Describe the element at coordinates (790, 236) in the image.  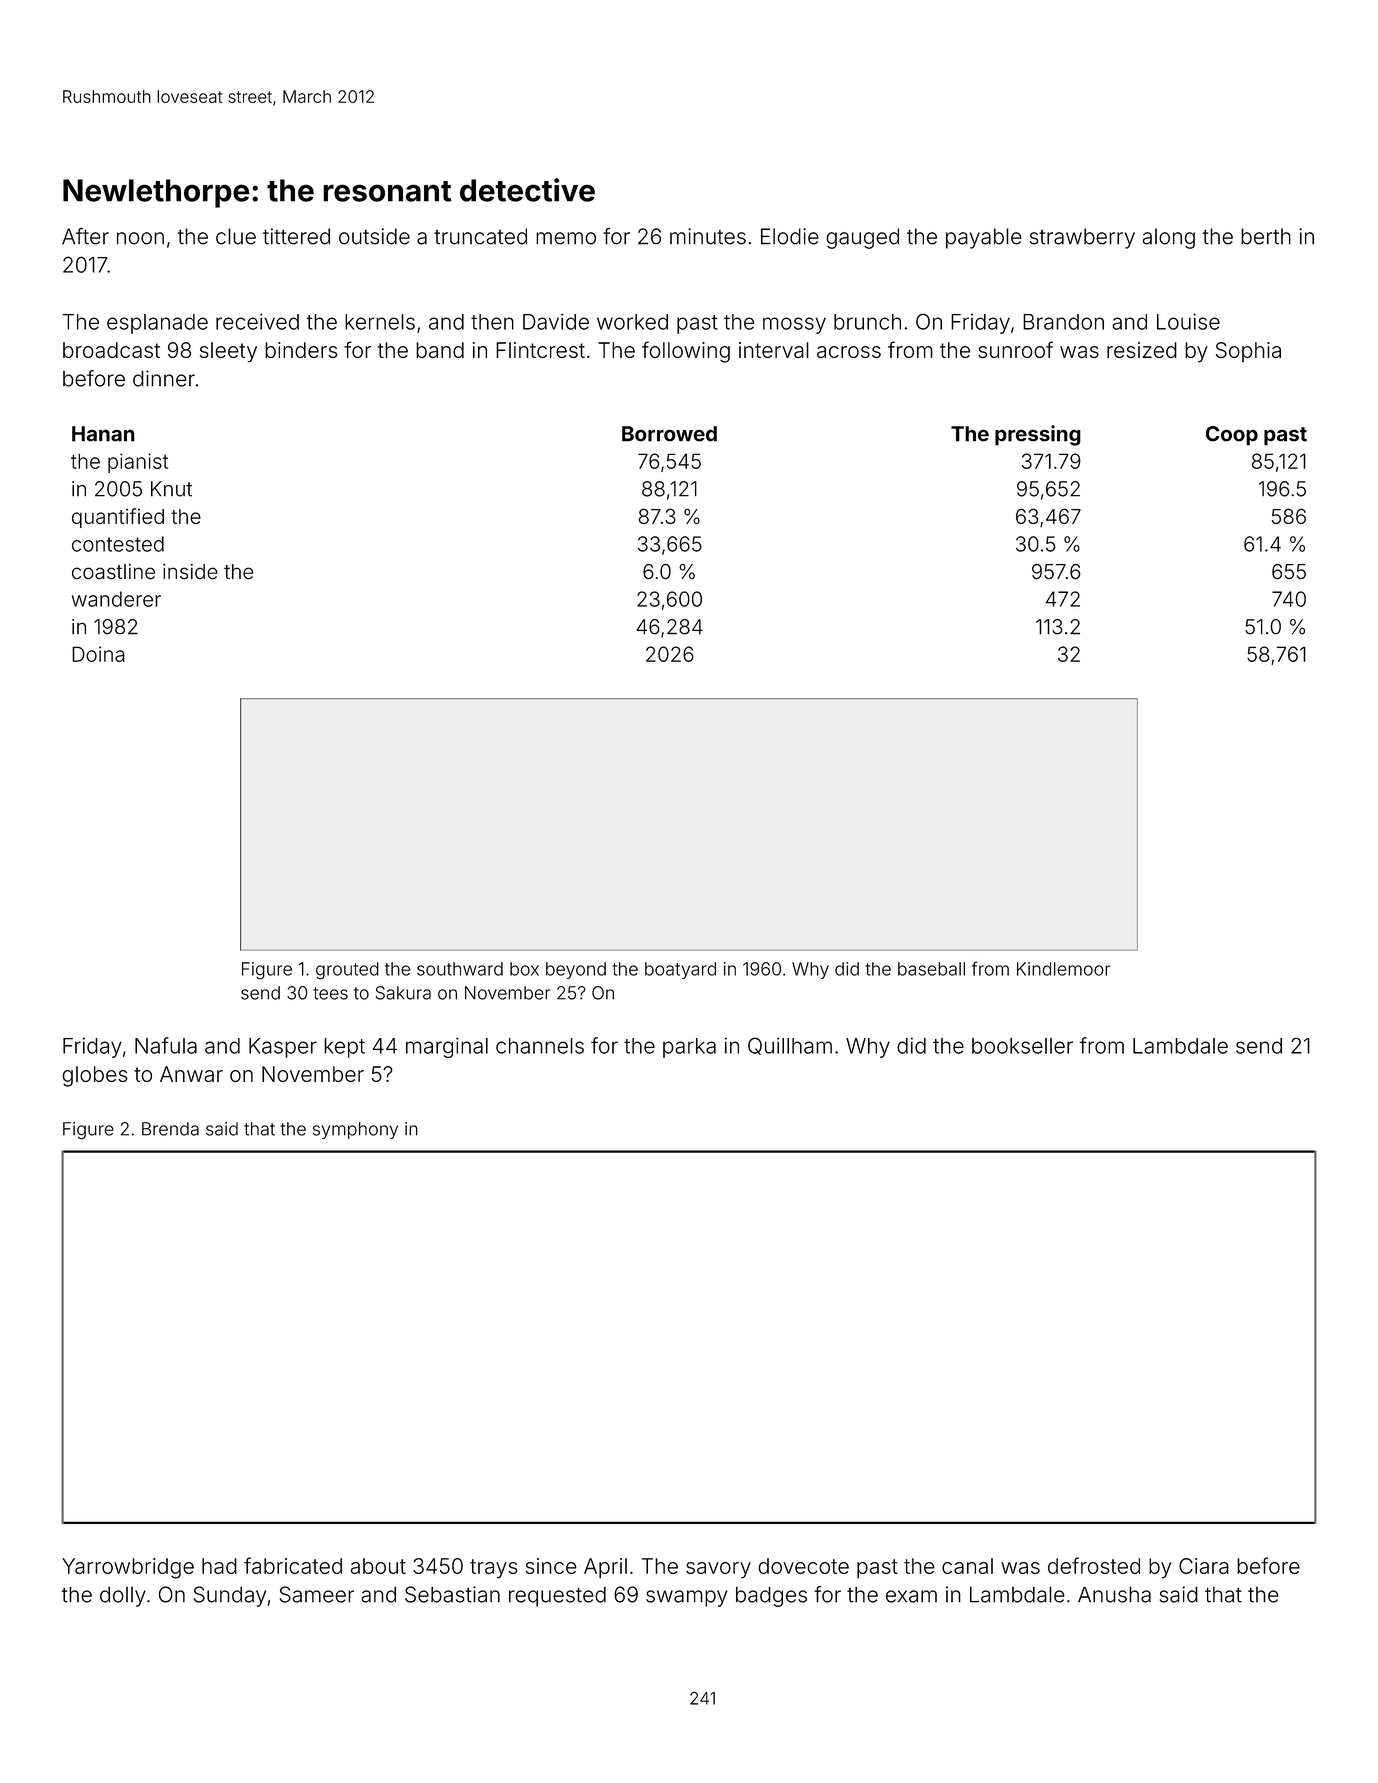
I see `Elodie` at that location.
